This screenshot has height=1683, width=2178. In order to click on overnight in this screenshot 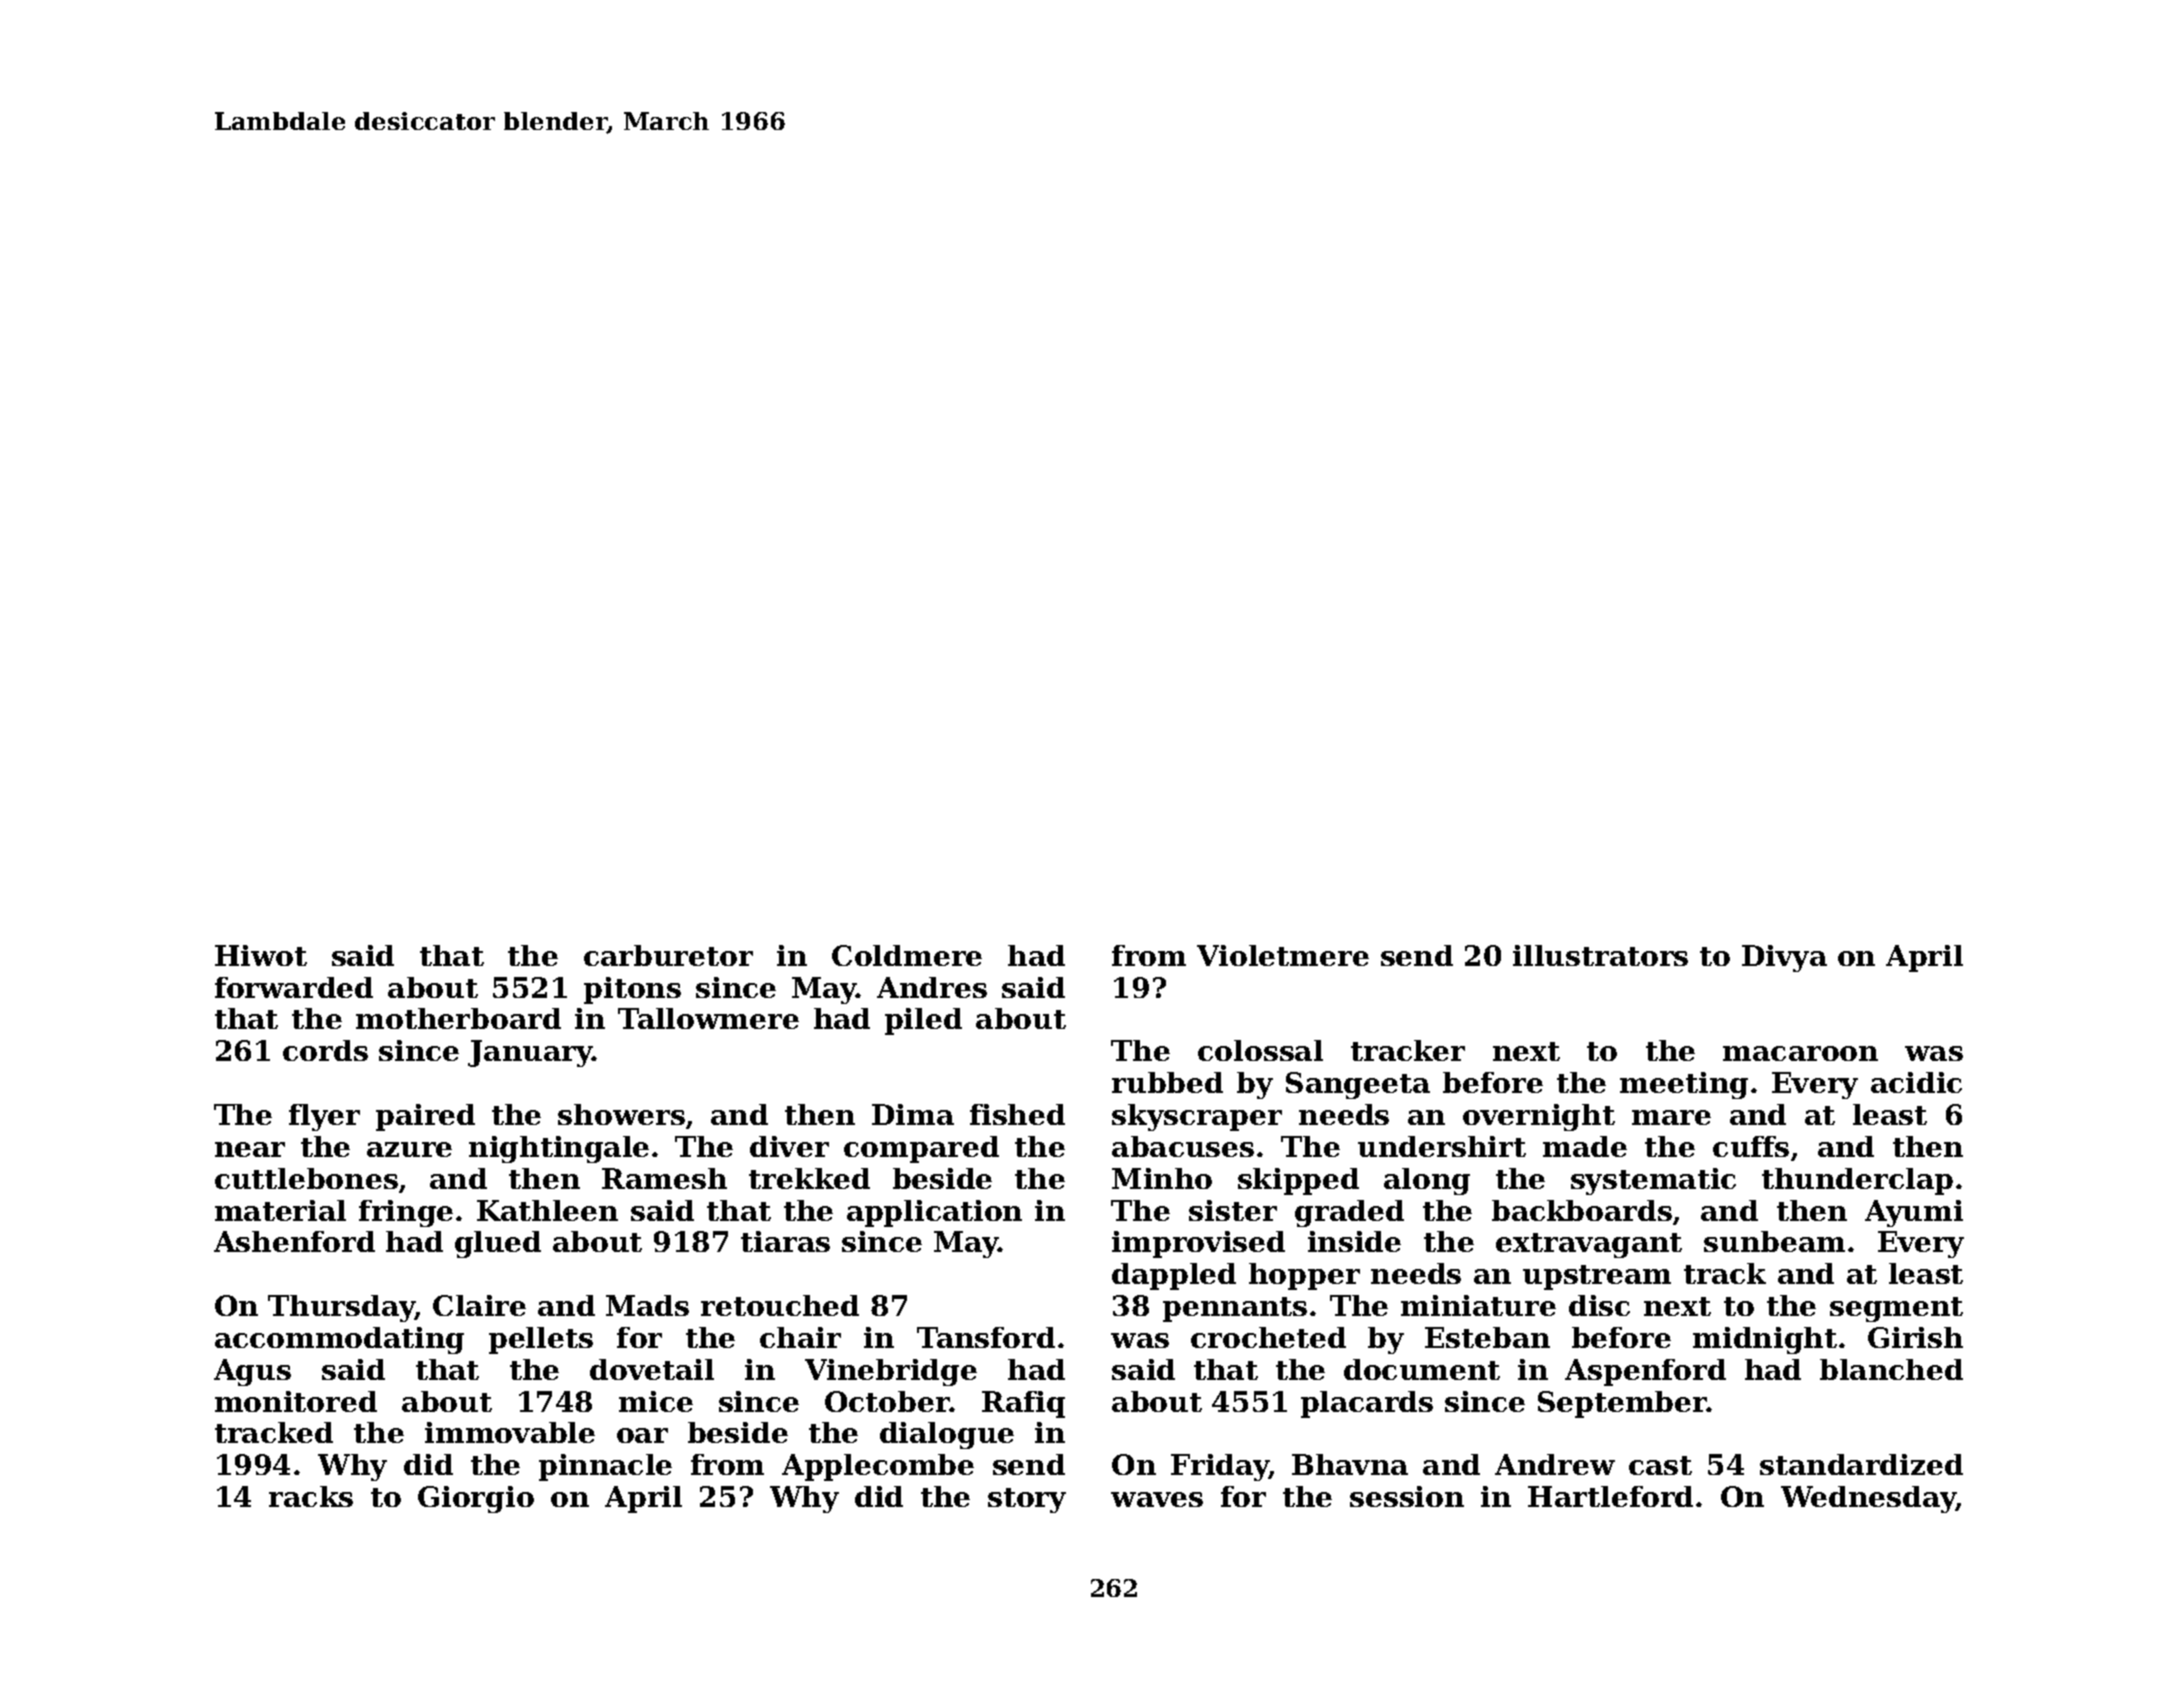, I will do `click(1539, 1117)`.
